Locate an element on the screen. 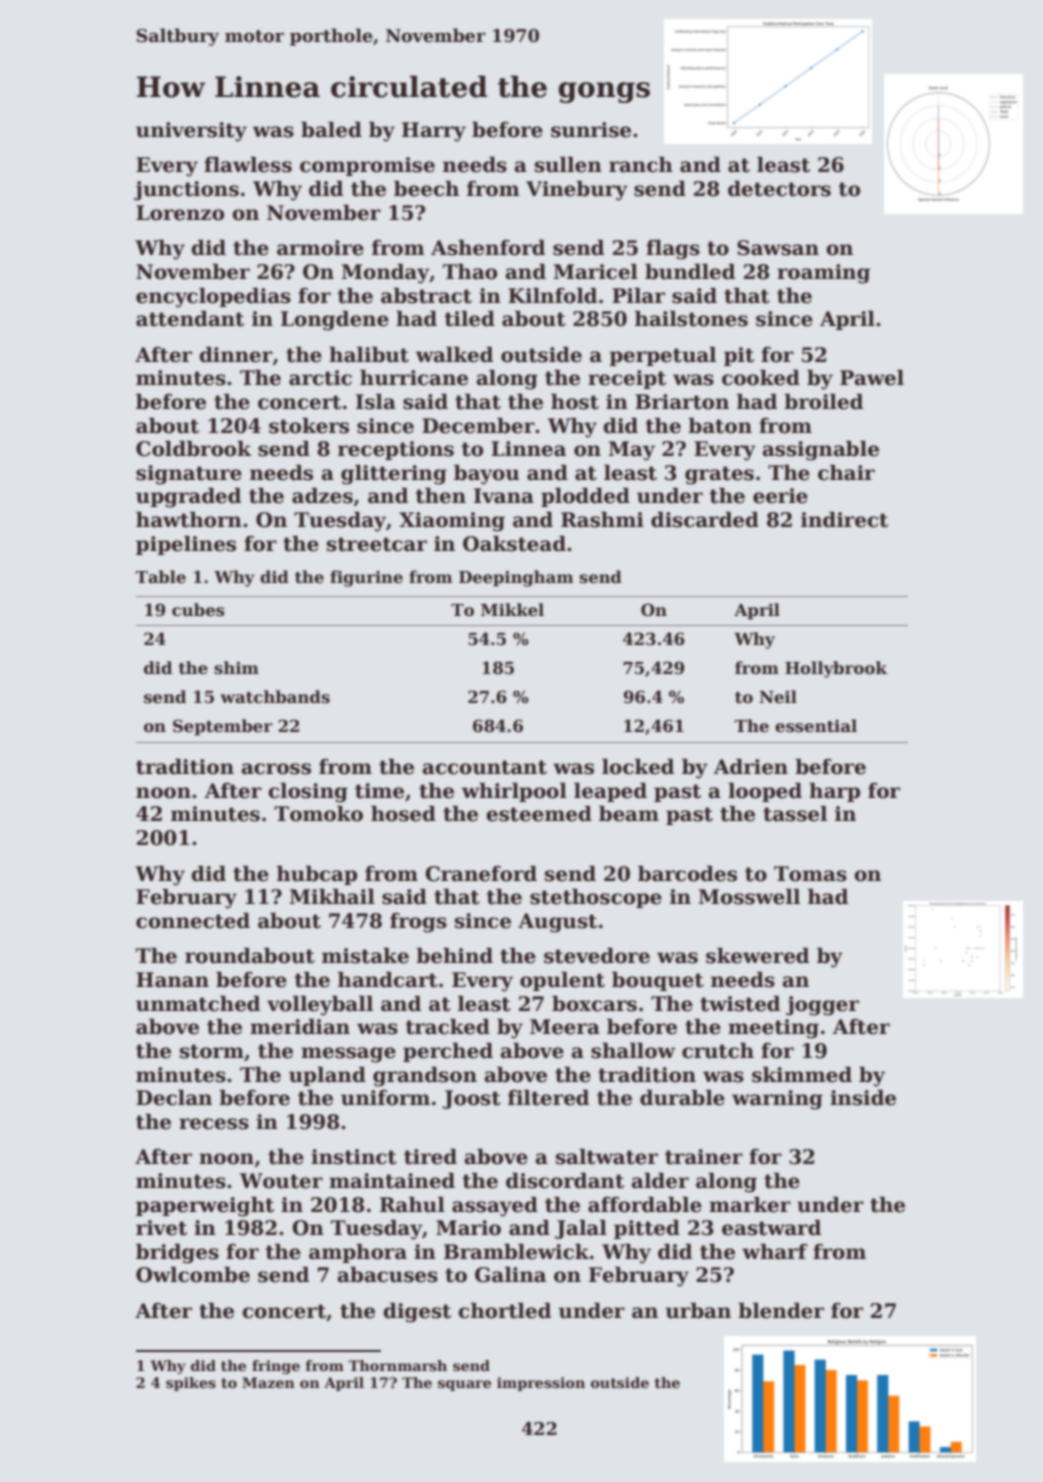  detectors is located at coordinates (779, 189).
